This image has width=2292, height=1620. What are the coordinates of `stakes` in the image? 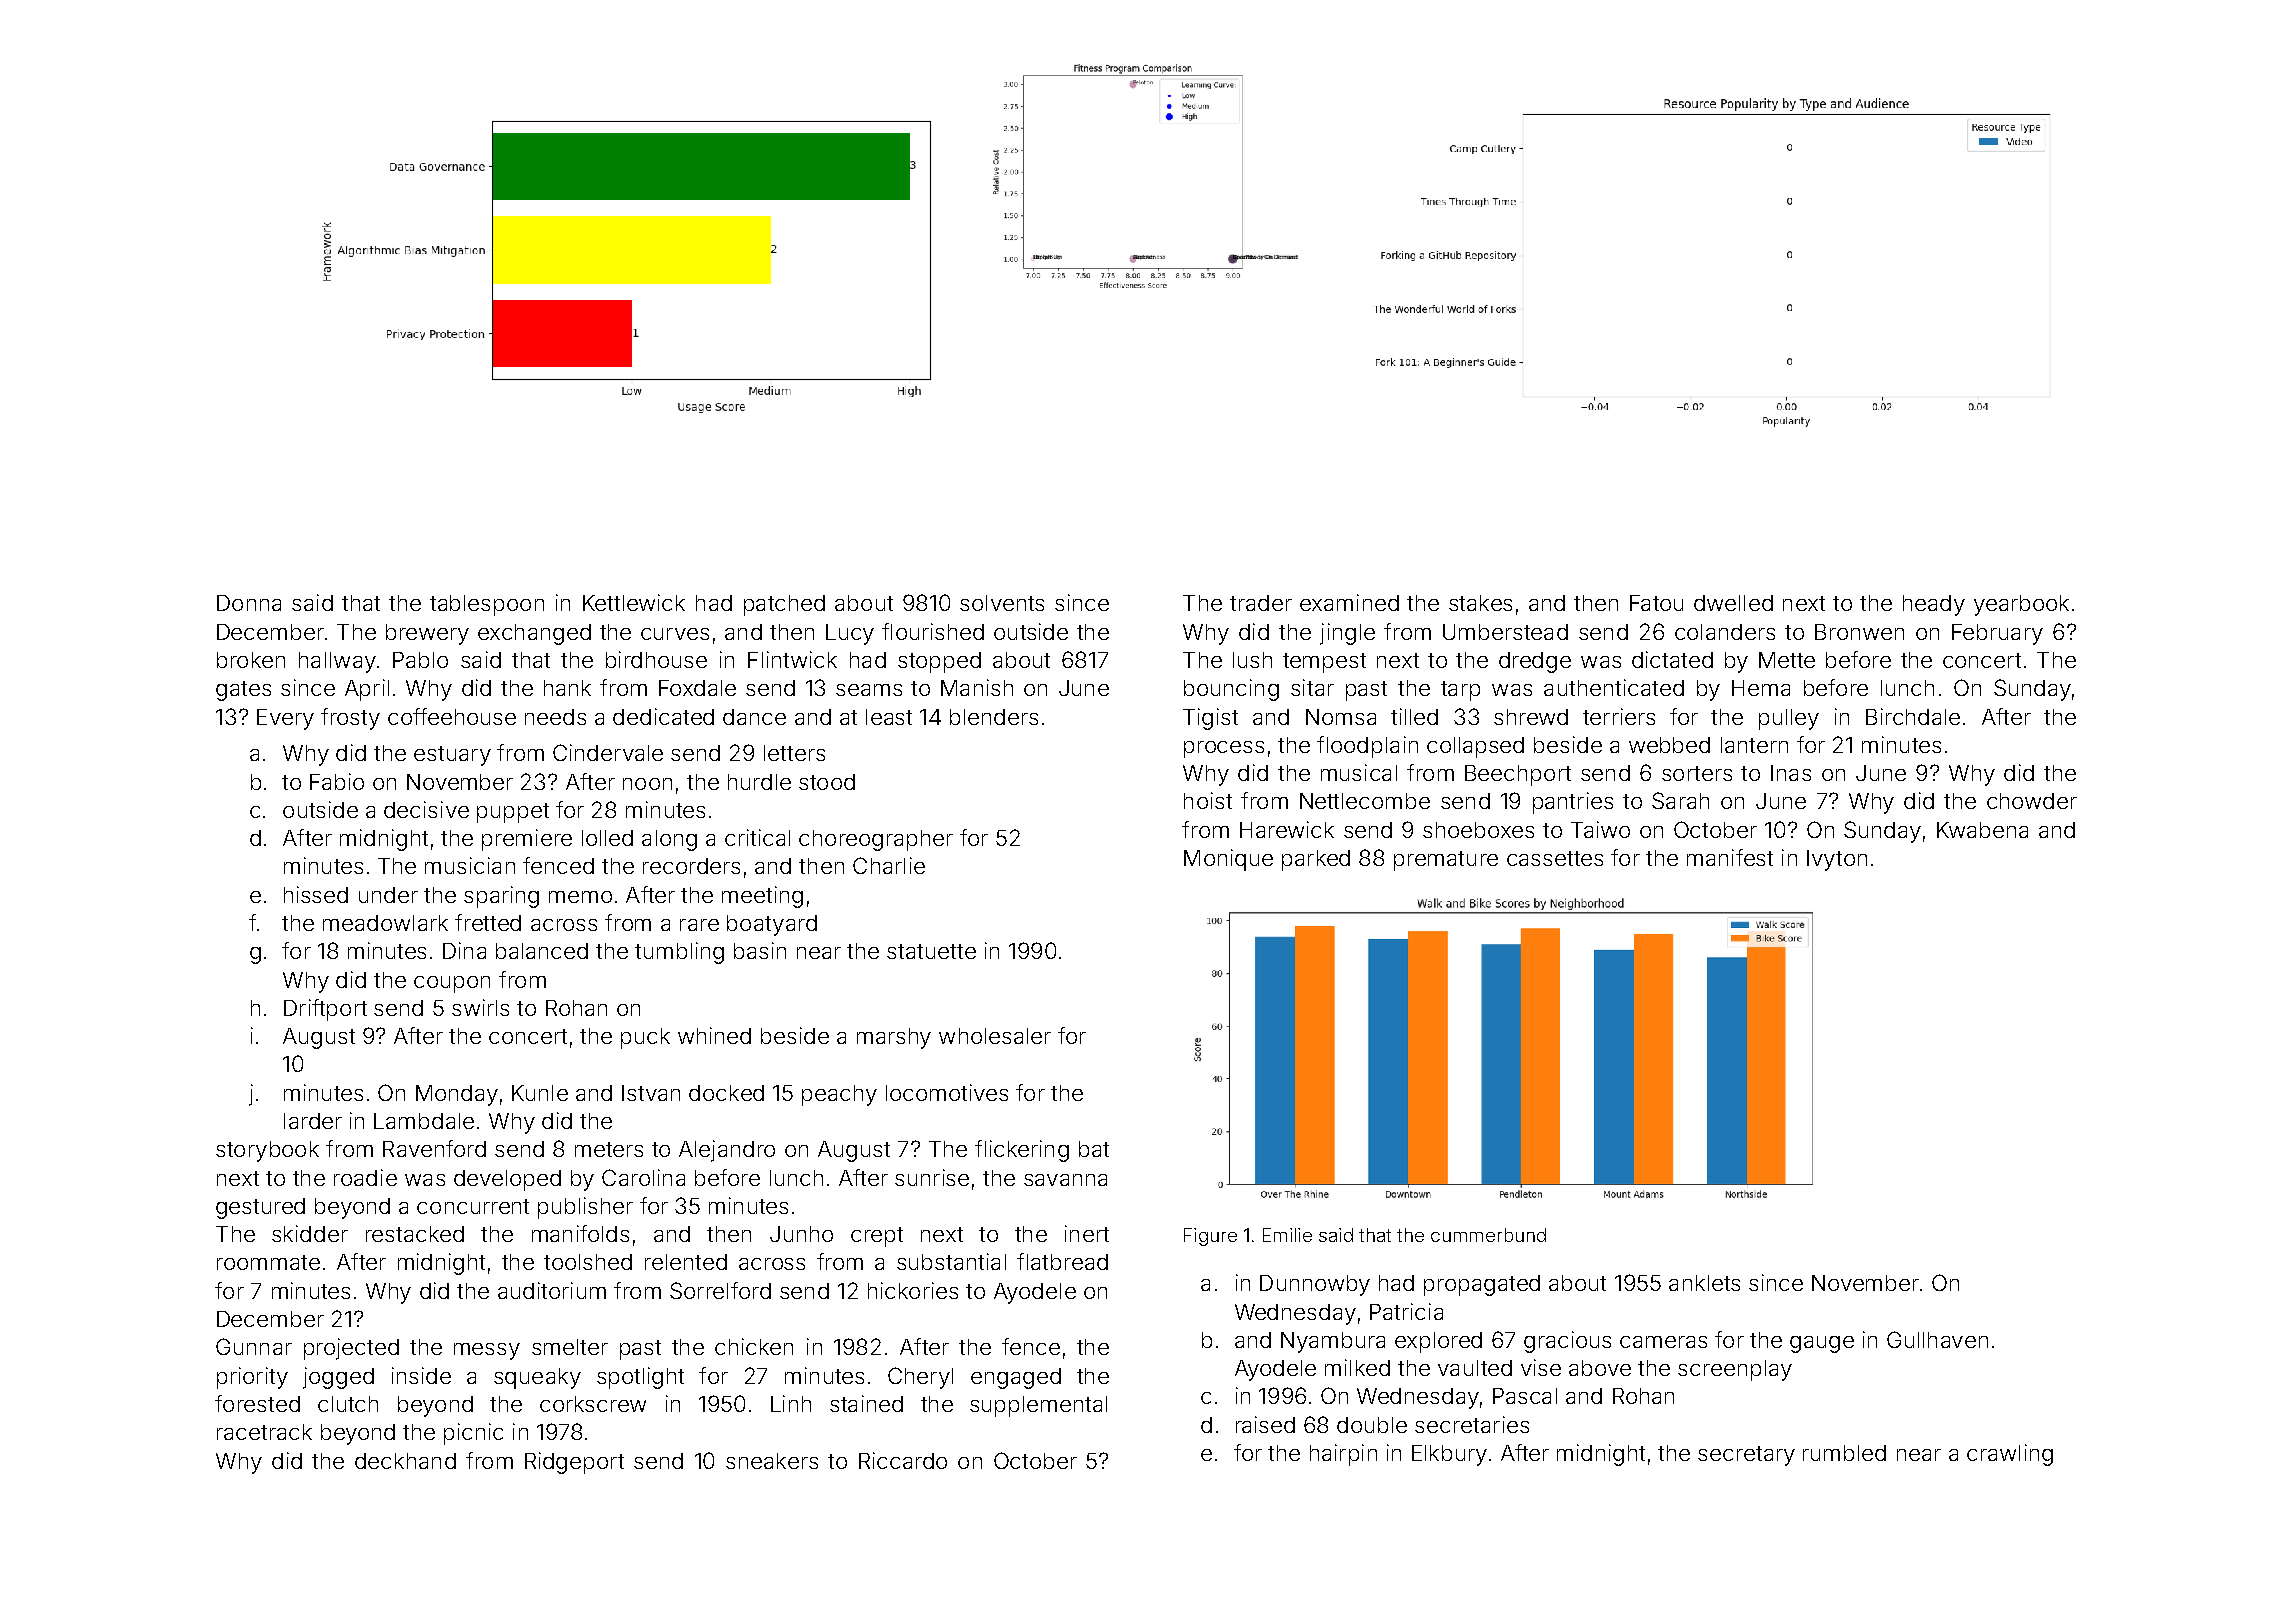 It's located at (1480, 603).
